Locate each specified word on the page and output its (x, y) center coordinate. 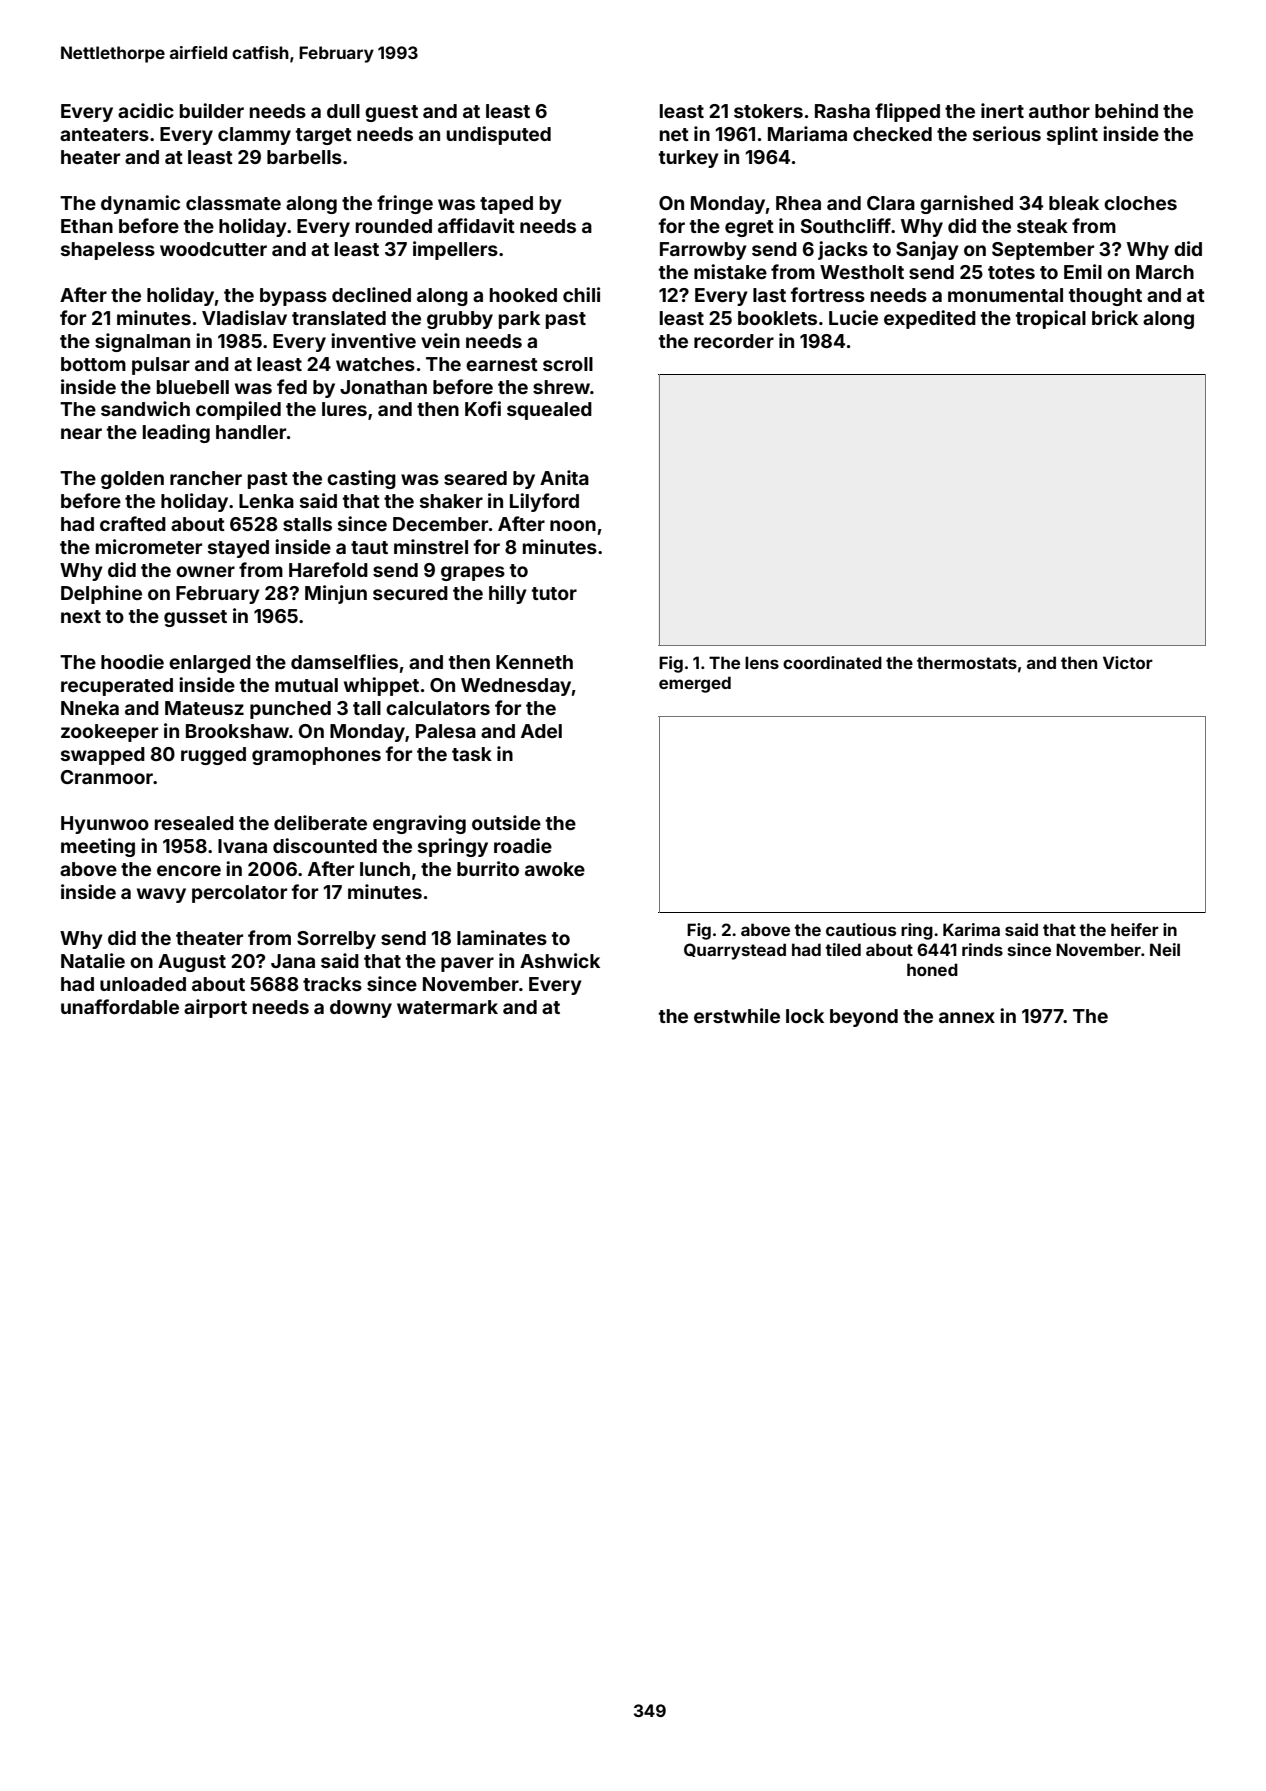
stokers (768, 111)
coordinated (832, 662)
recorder (734, 341)
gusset (195, 618)
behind (1126, 110)
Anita (564, 477)
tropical (1051, 319)
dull (343, 111)
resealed (194, 823)
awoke (555, 869)
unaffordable (120, 1006)
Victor (1128, 662)
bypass (293, 297)
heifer (1135, 929)
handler (251, 432)
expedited (930, 319)
